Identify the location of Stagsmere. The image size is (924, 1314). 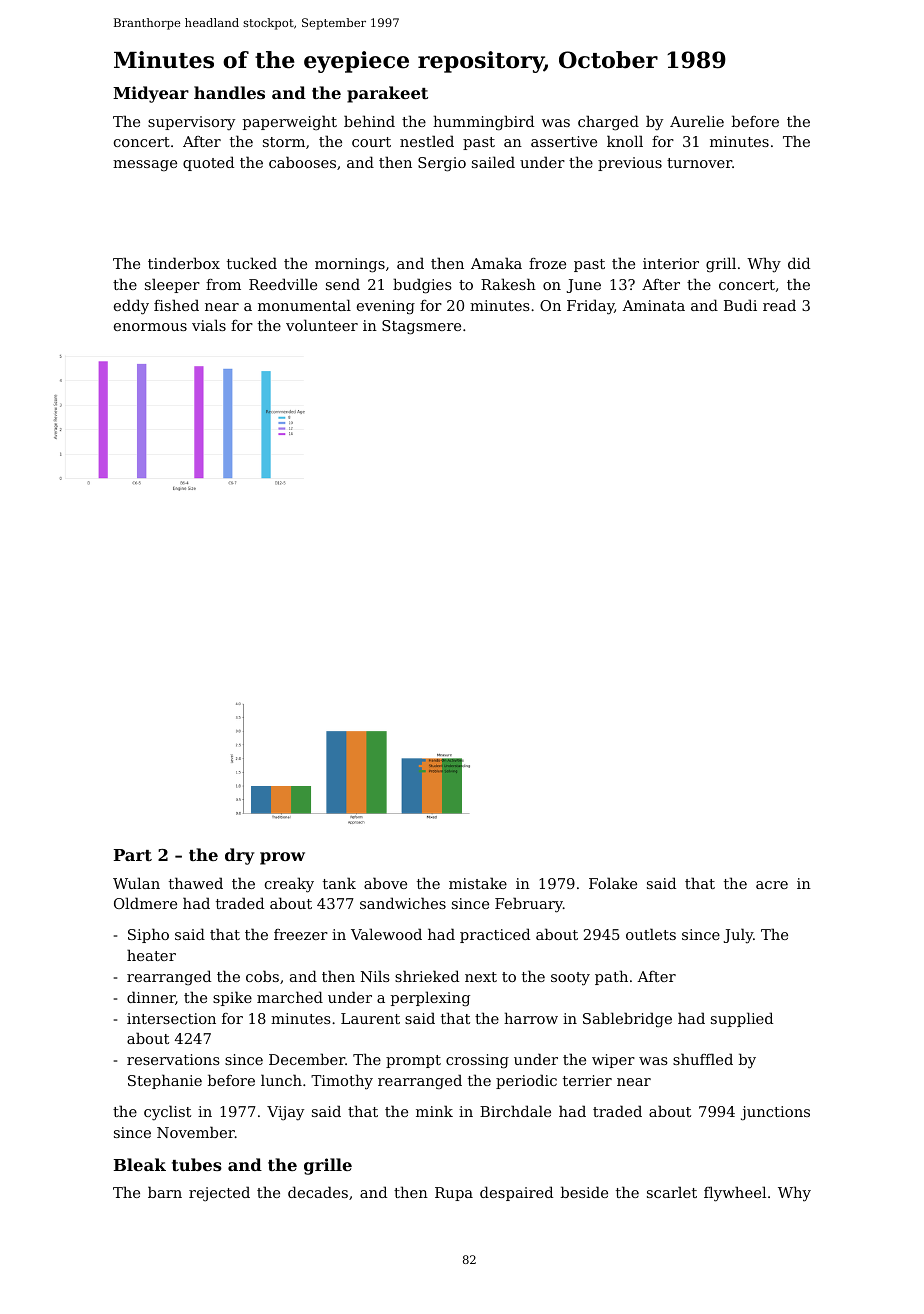
(421, 327).
